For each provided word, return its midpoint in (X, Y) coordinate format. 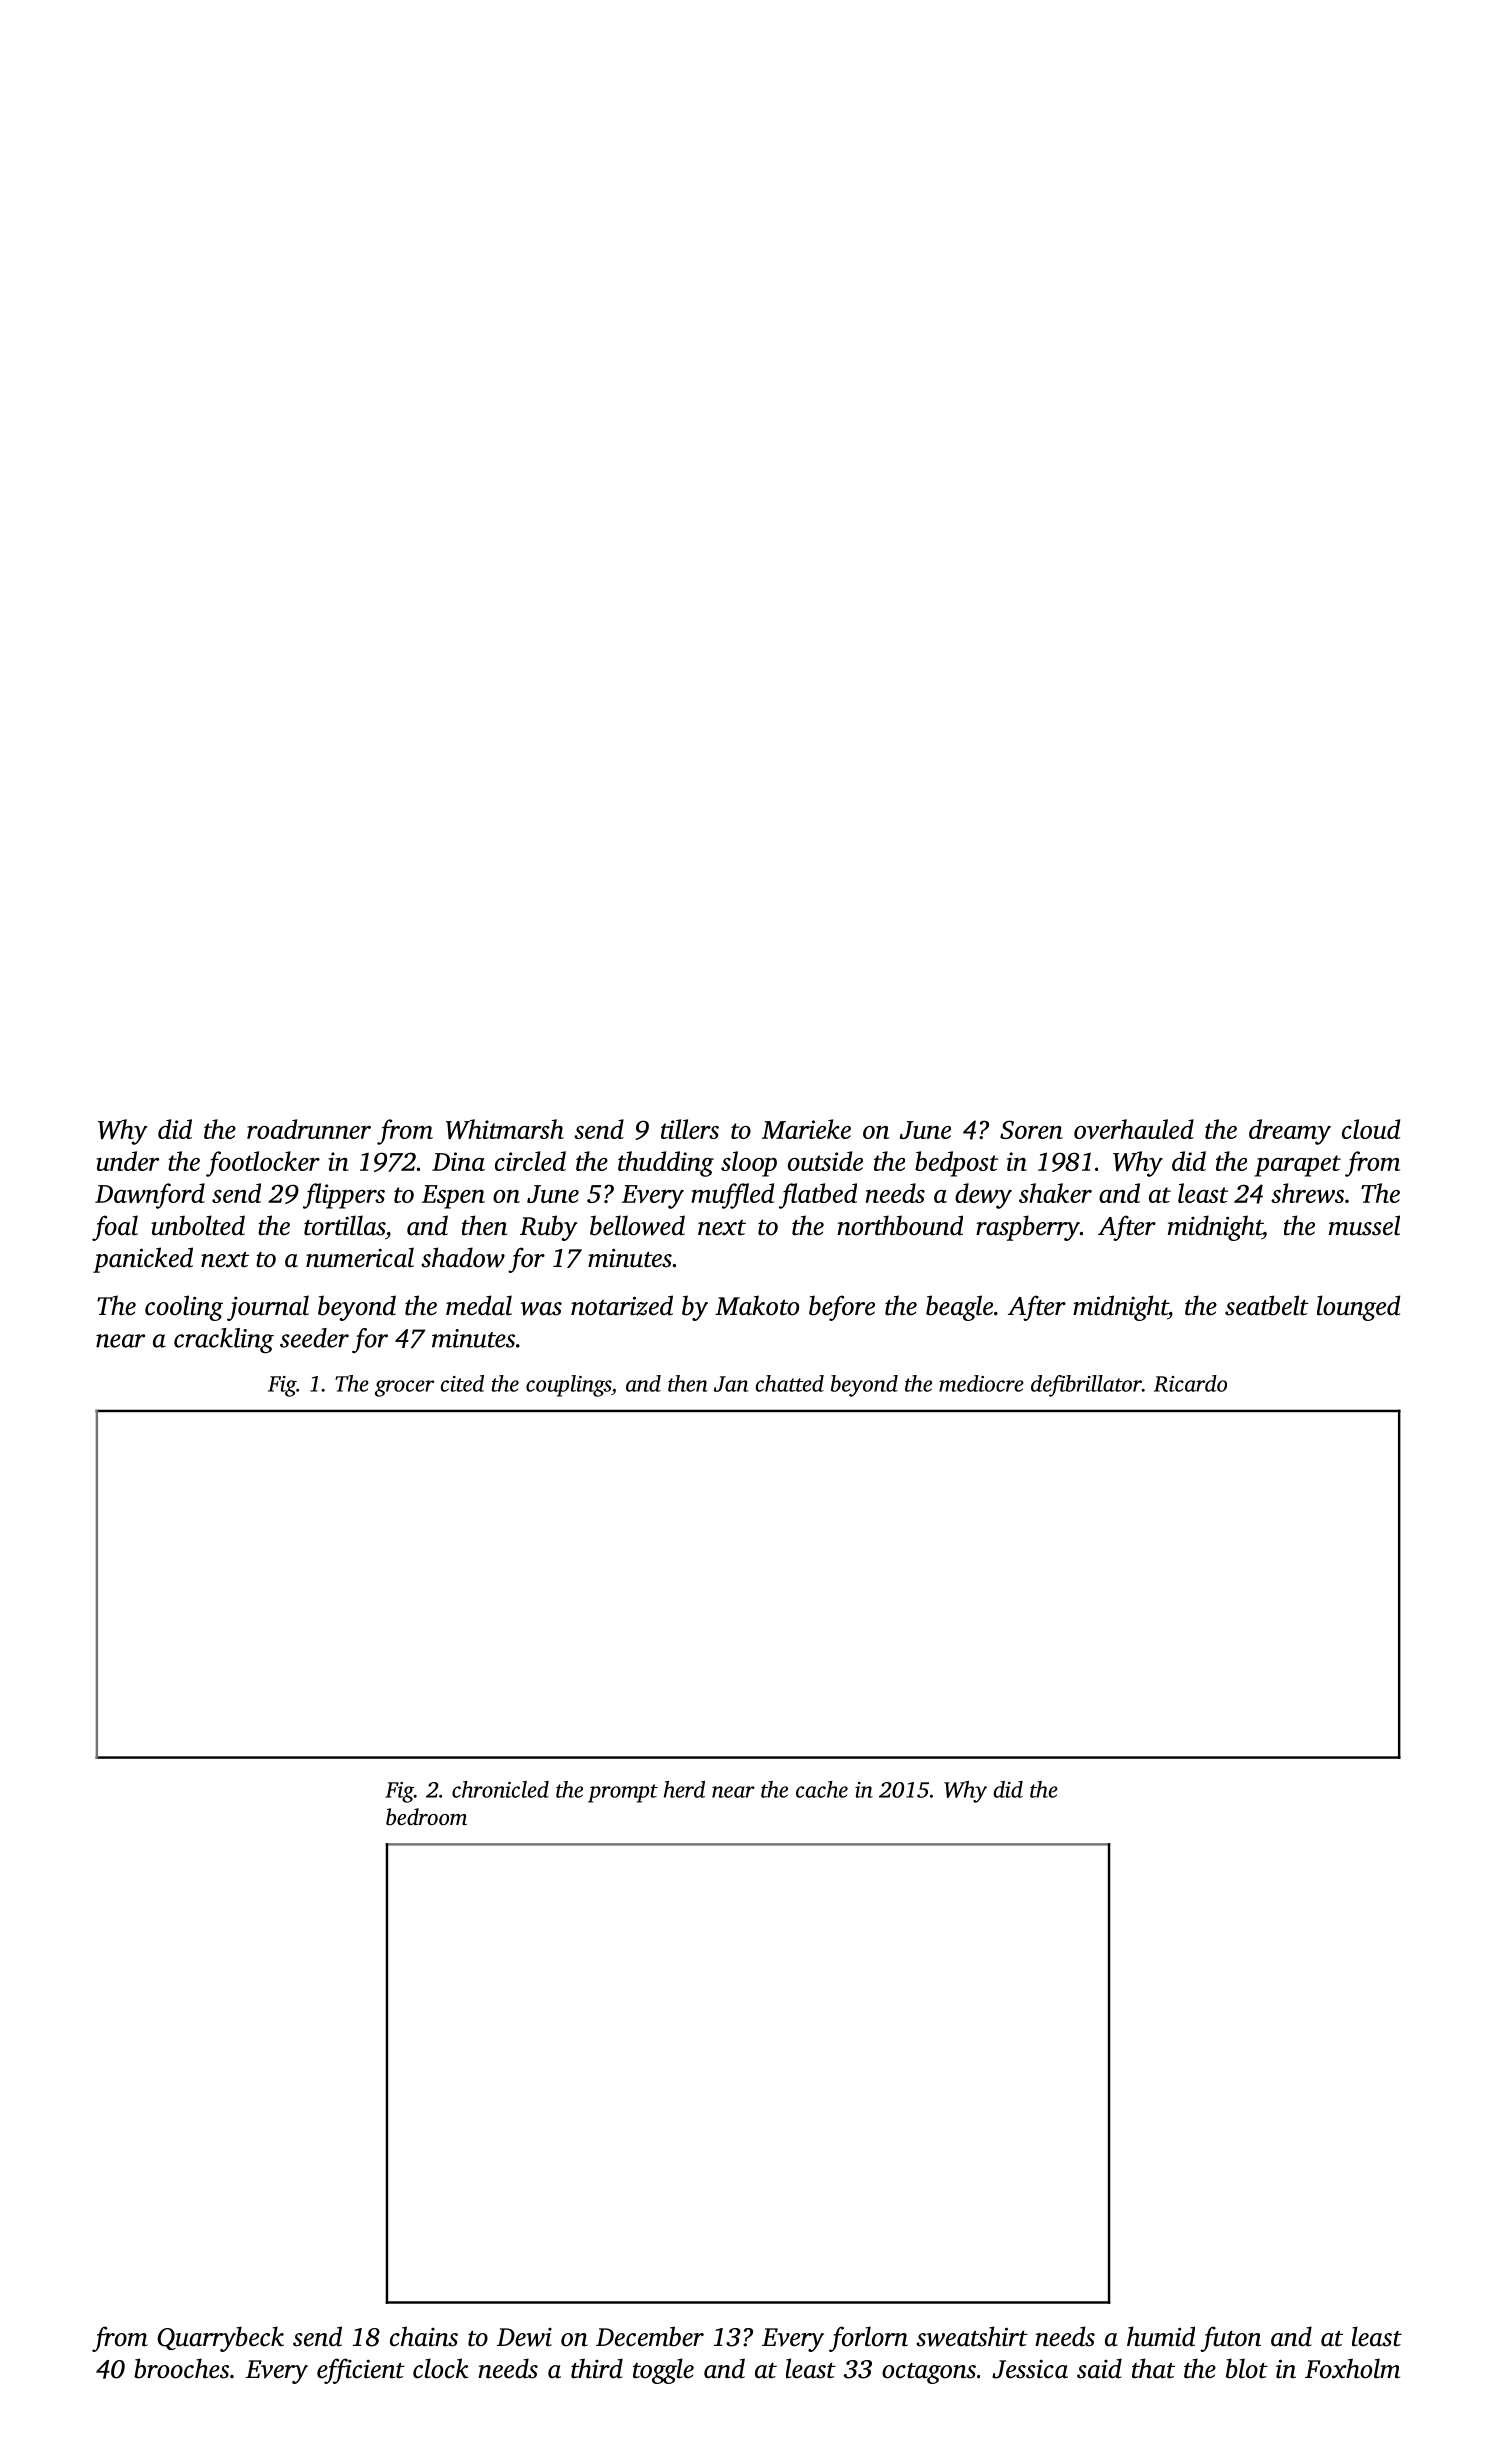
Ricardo (1190, 1383)
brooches (181, 2368)
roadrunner (309, 1129)
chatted (790, 1383)
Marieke (806, 1129)
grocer (404, 1388)
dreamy (1290, 1132)
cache (822, 1789)
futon (1230, 2339)
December (650, 2336)
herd (684, 1789)
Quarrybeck (220, 2339)
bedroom (426, 1817)
